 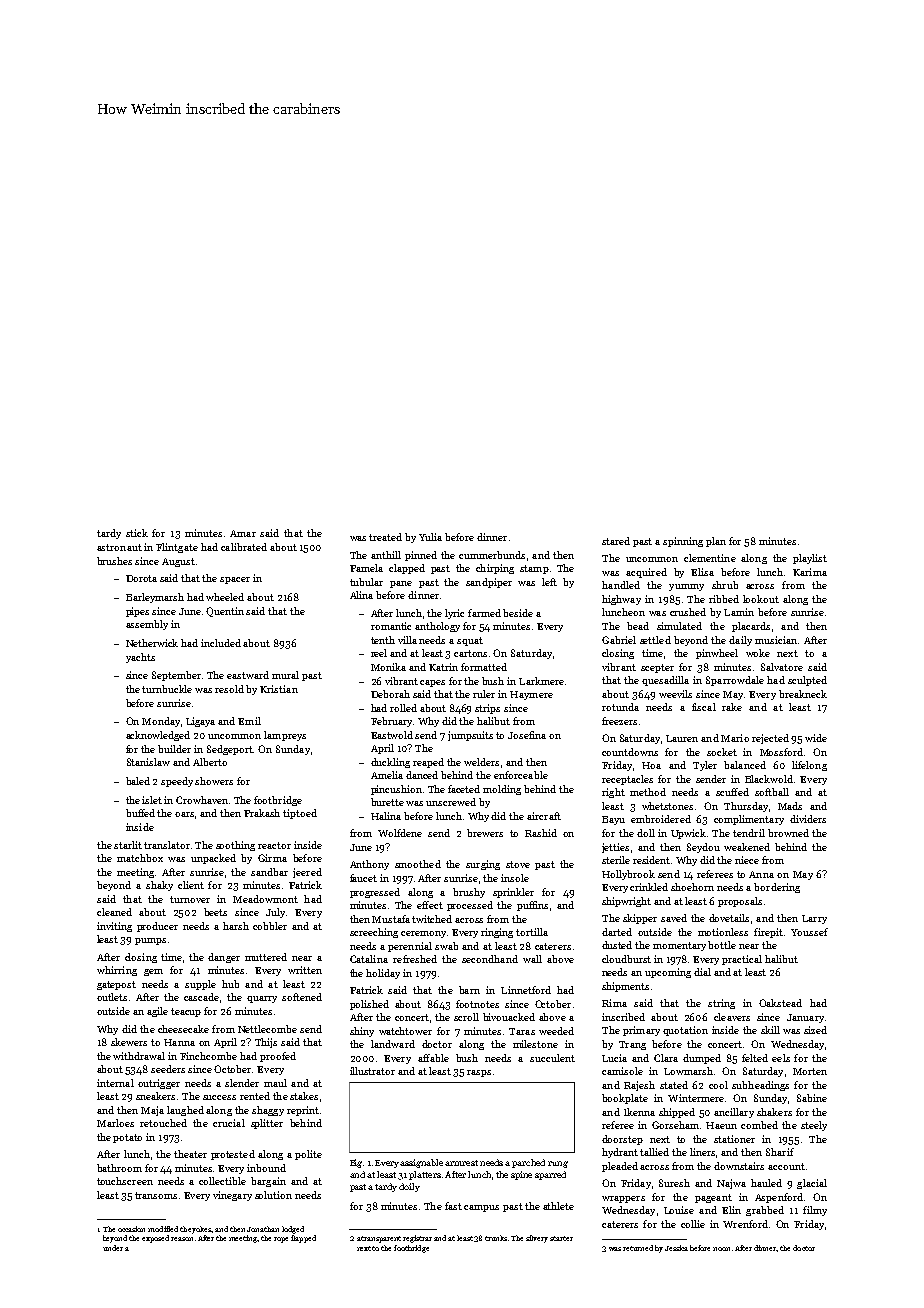 What do you see at coordinates (453, 1206) in the screenshot?
I see `fast` at bounding box center [453, 1206].
